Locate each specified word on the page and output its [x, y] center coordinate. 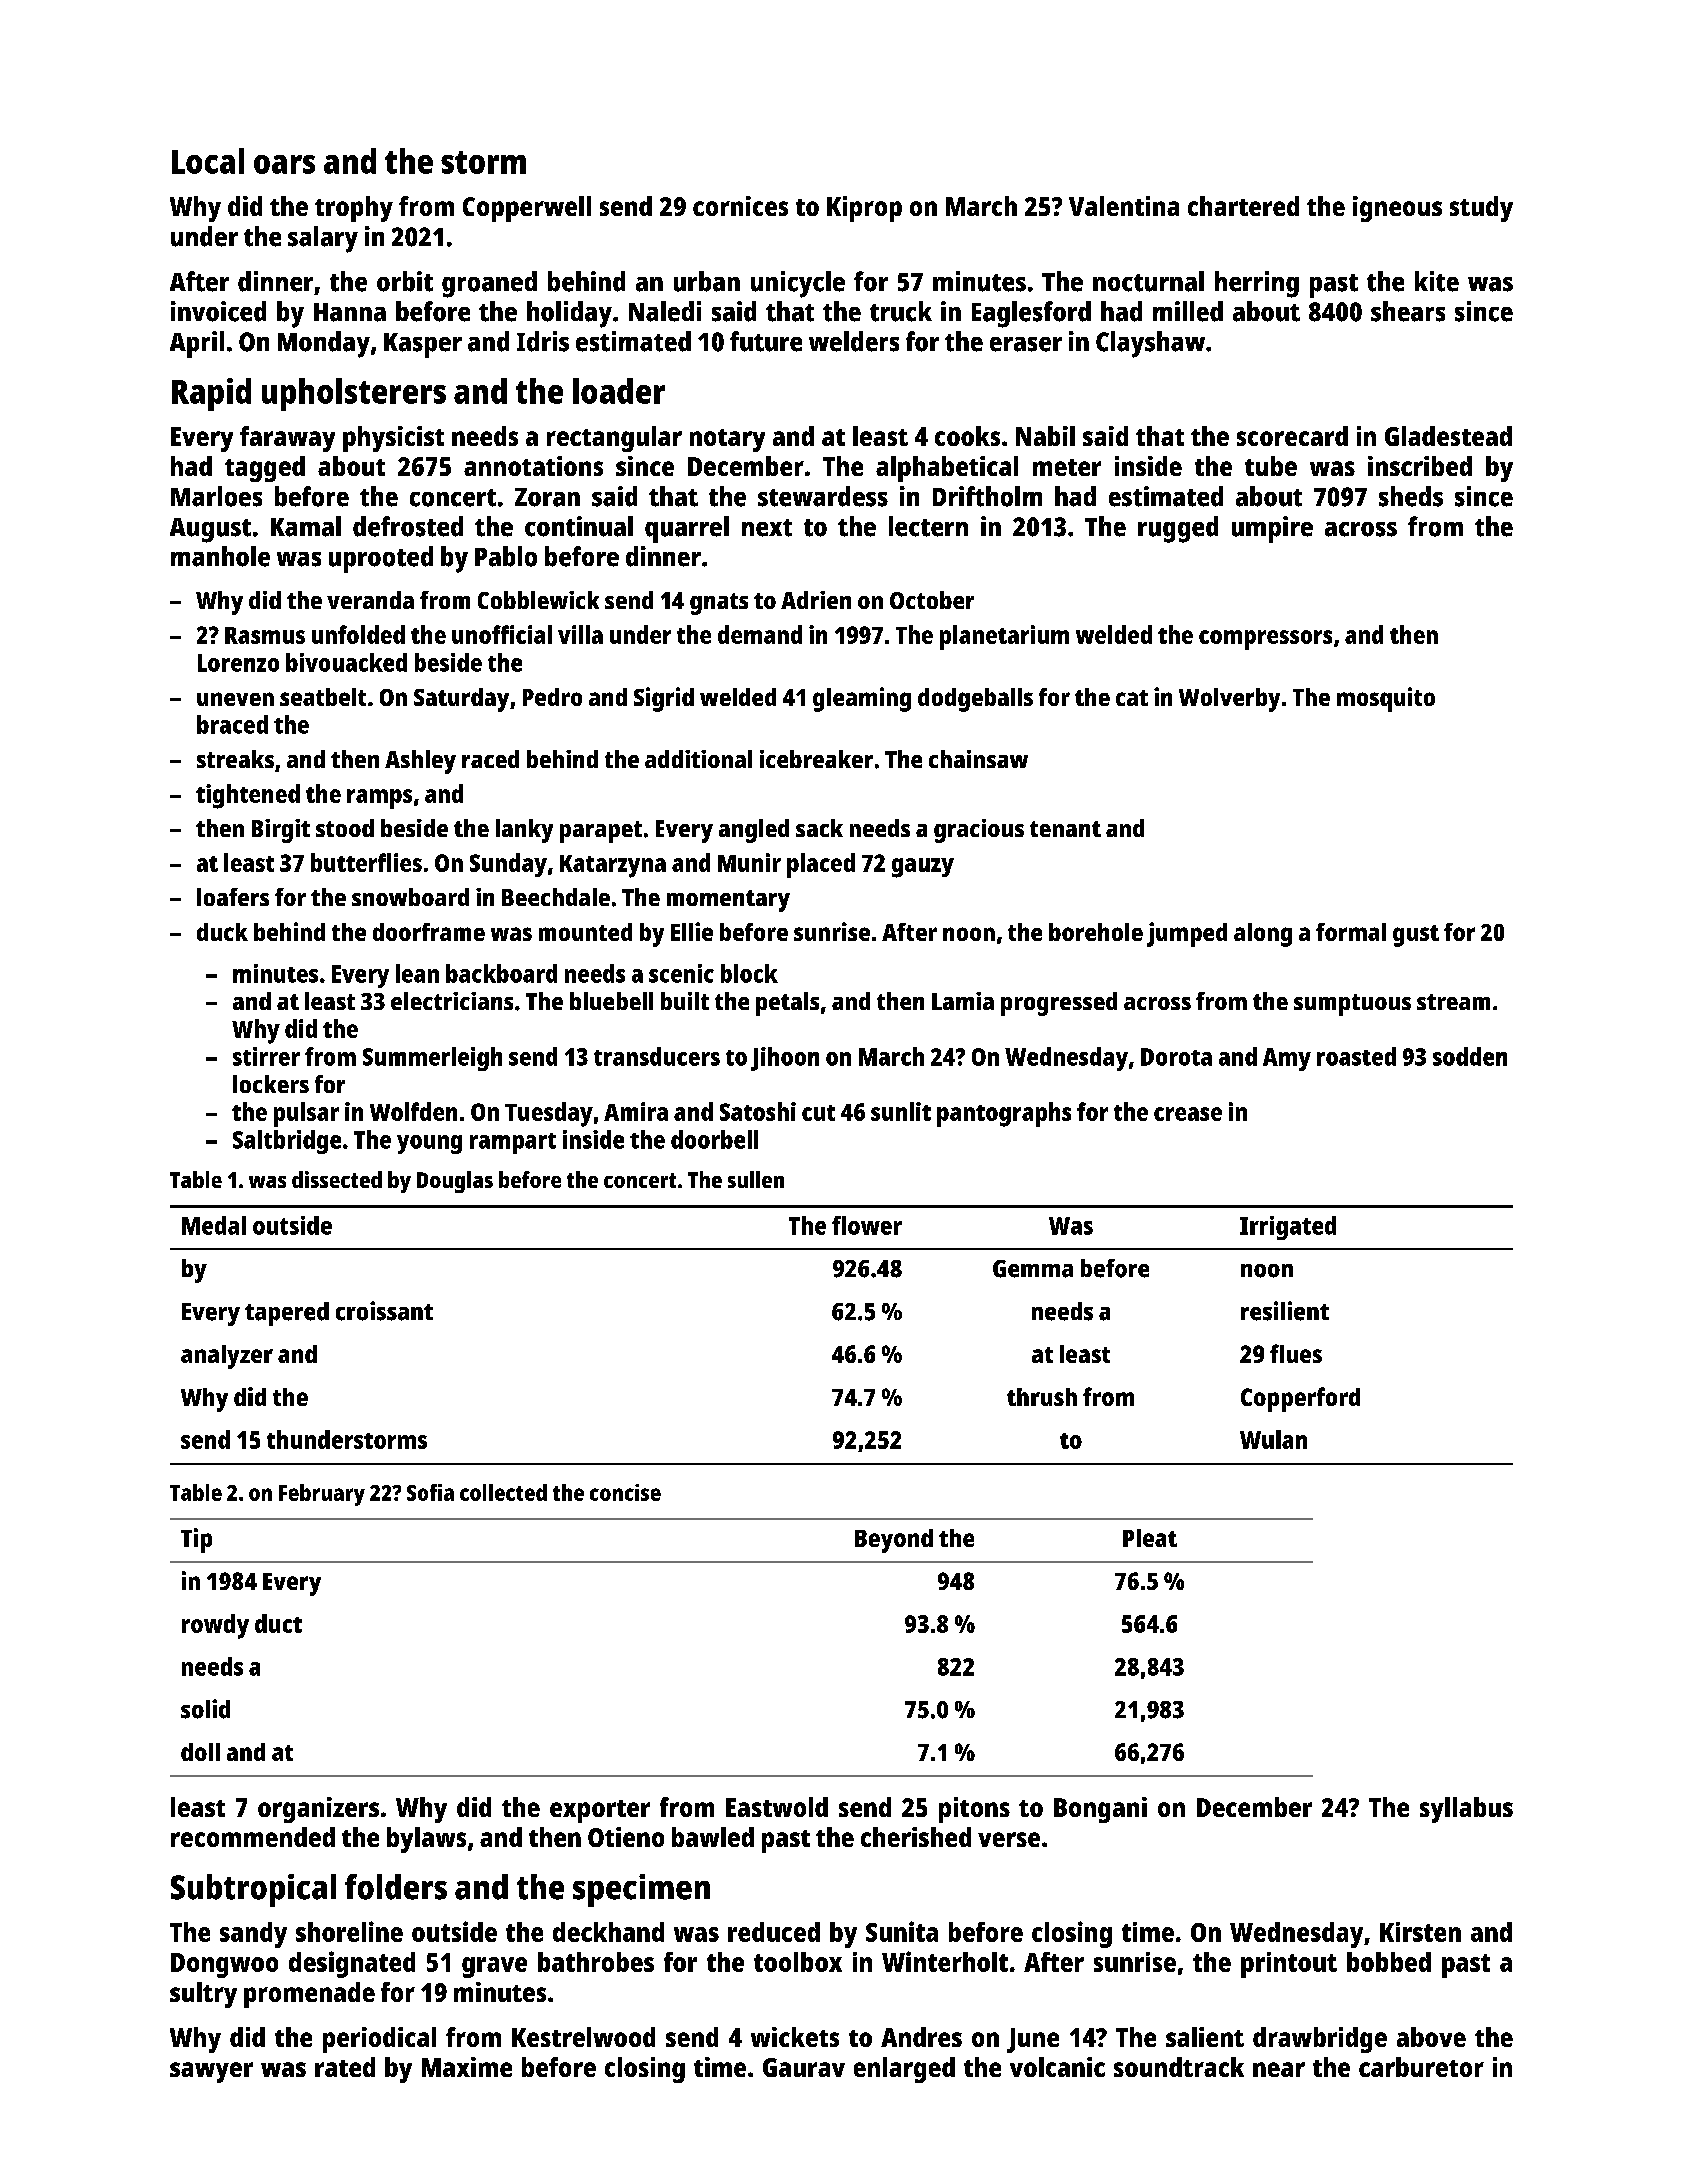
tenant [1065, 829]
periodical [379, 2040]
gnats [719, 604]
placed [821, 865]
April [197, 344]
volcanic [1057, 2067]
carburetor [1421, 2067]
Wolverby [1229, 700]
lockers [271, 1084]
